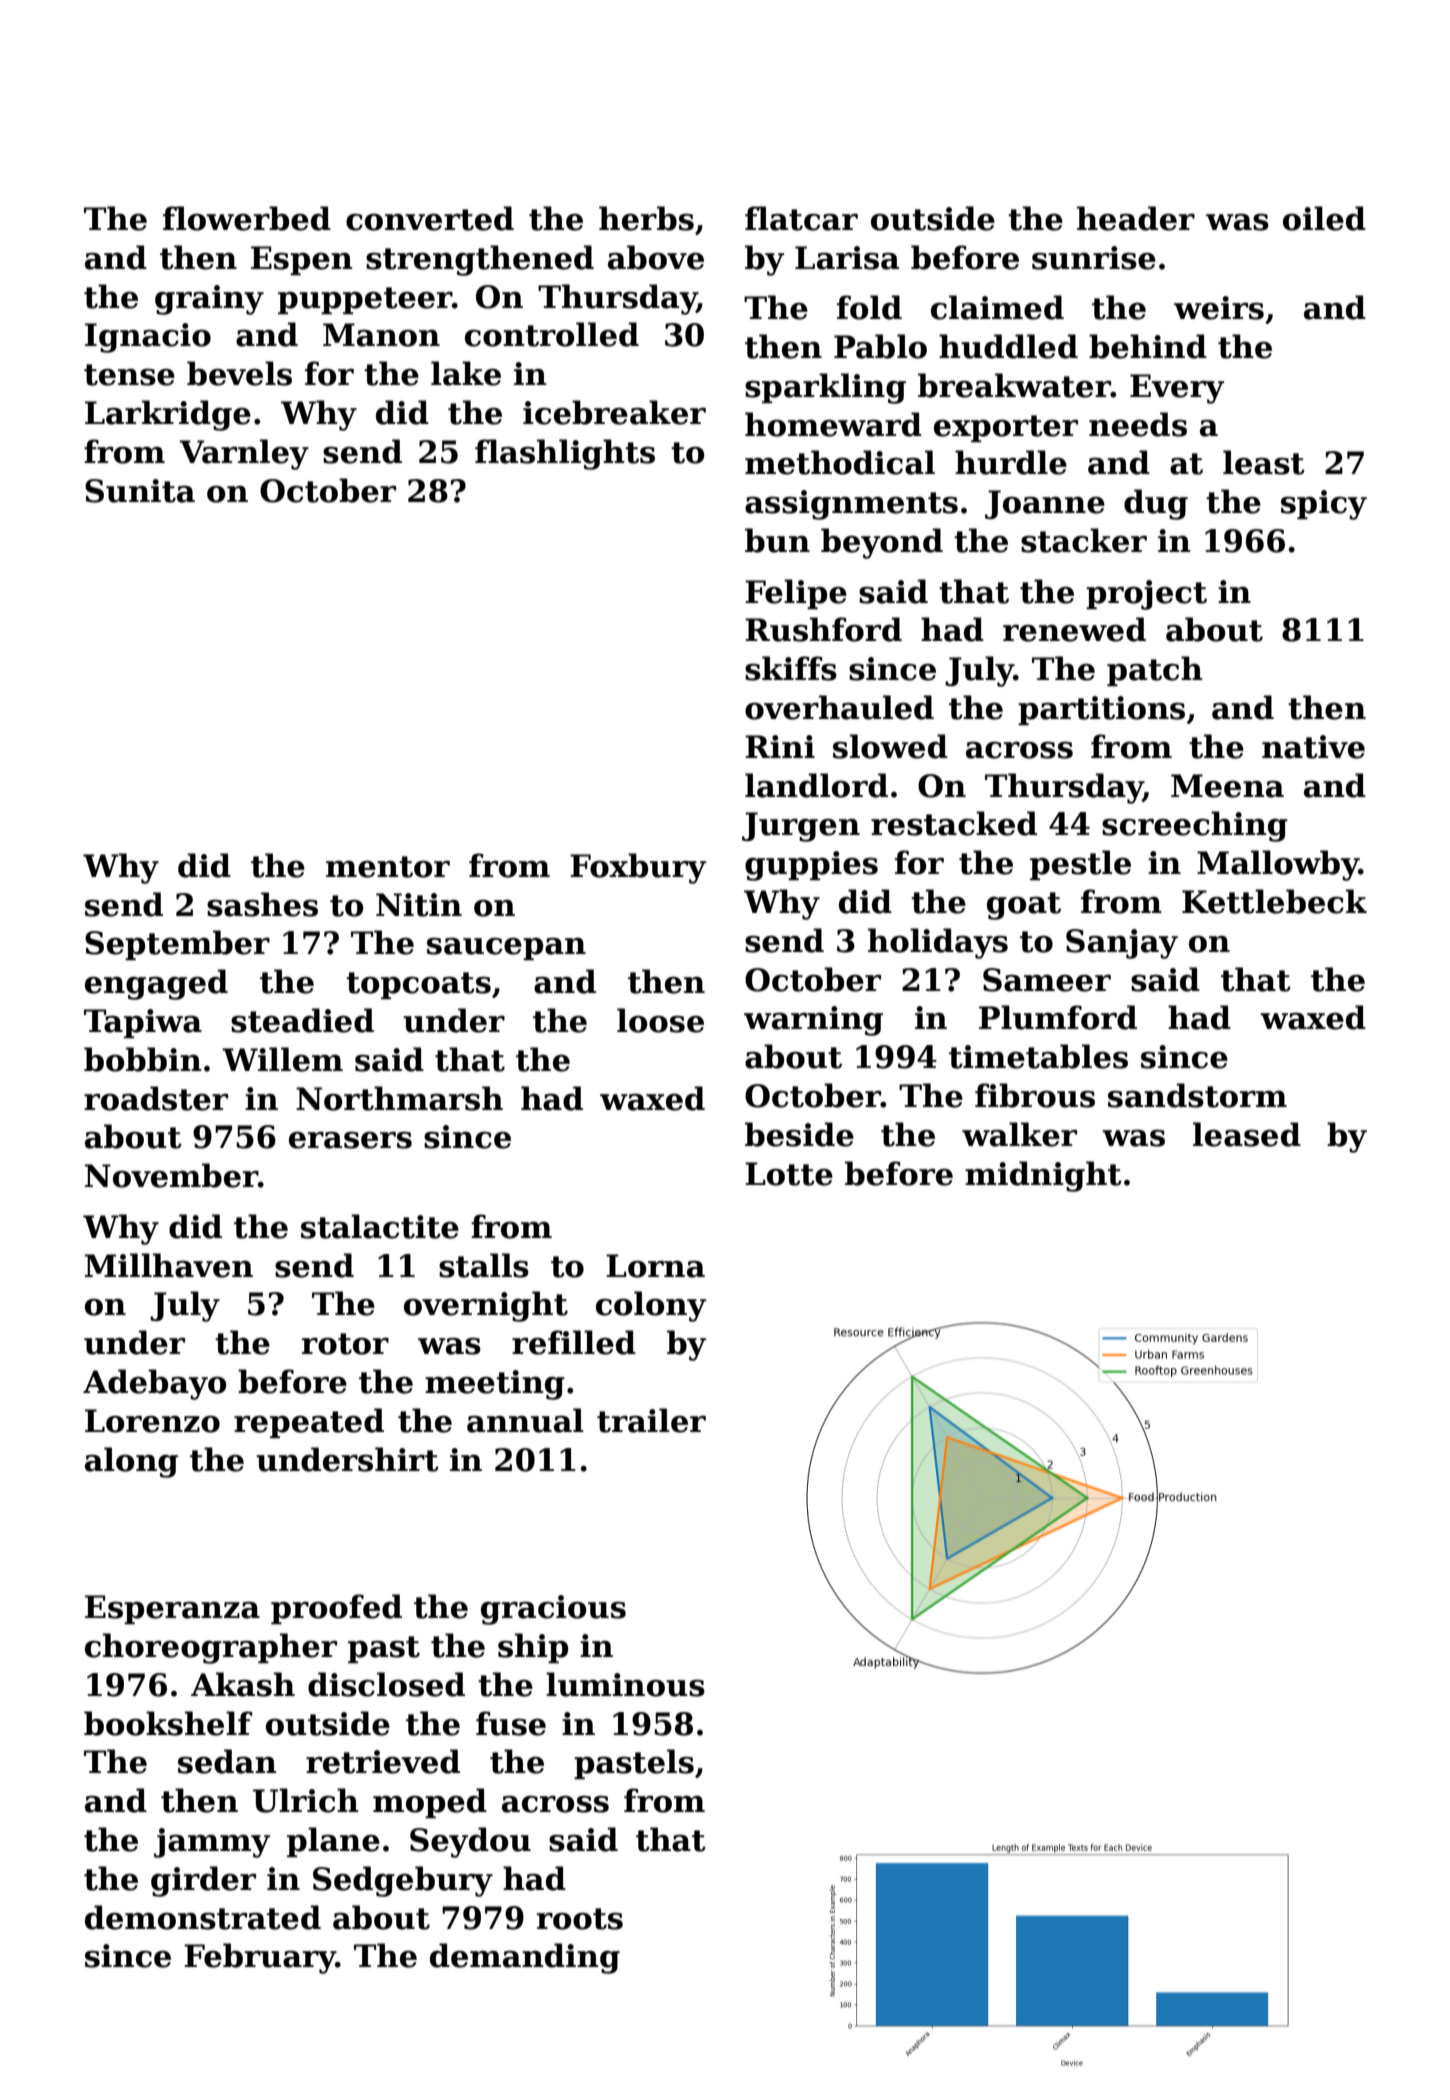 Image resolution: width=1450 pixels, height=2100 pixels. Describe the element at coordinates (262, 904) in the image. I see `sashes` at that location.
